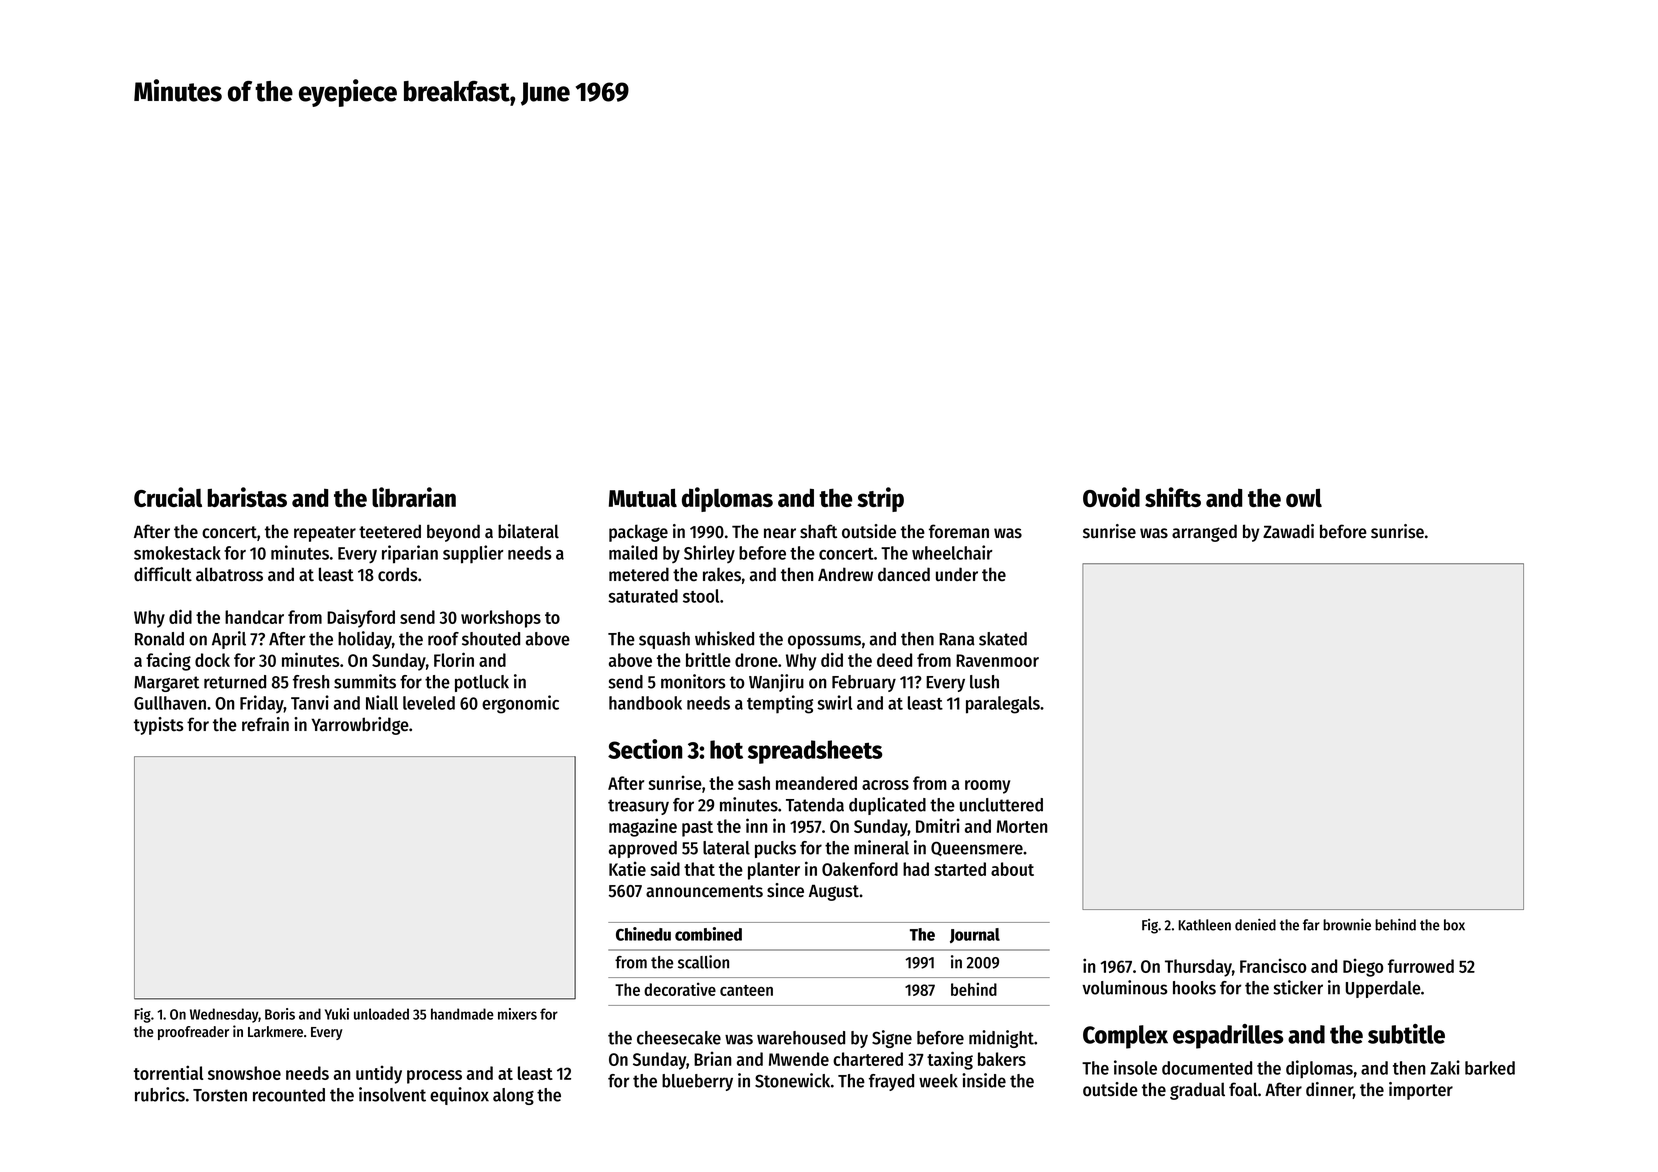  What do you see at coordinates (1288, 531) in the screenshot?
I see `Zawadi` at bounding box center [1288, 531].
